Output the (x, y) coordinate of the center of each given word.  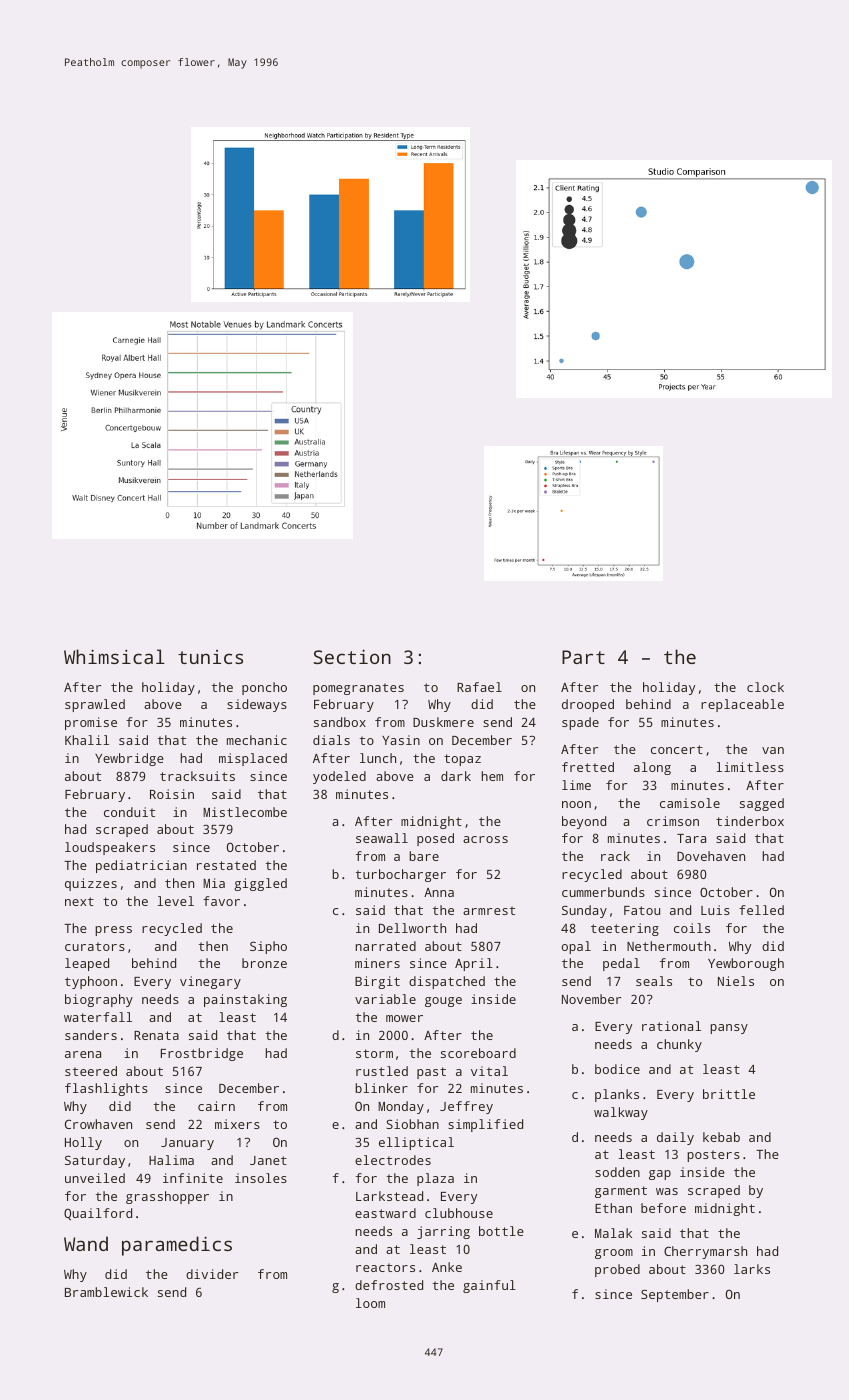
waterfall (98, 1017)
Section (352, 656)
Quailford (98, 1214)
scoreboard (478, 1053)
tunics (210, 657)
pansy (729, 1029)
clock (765, 687)
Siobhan (412, 1124)
